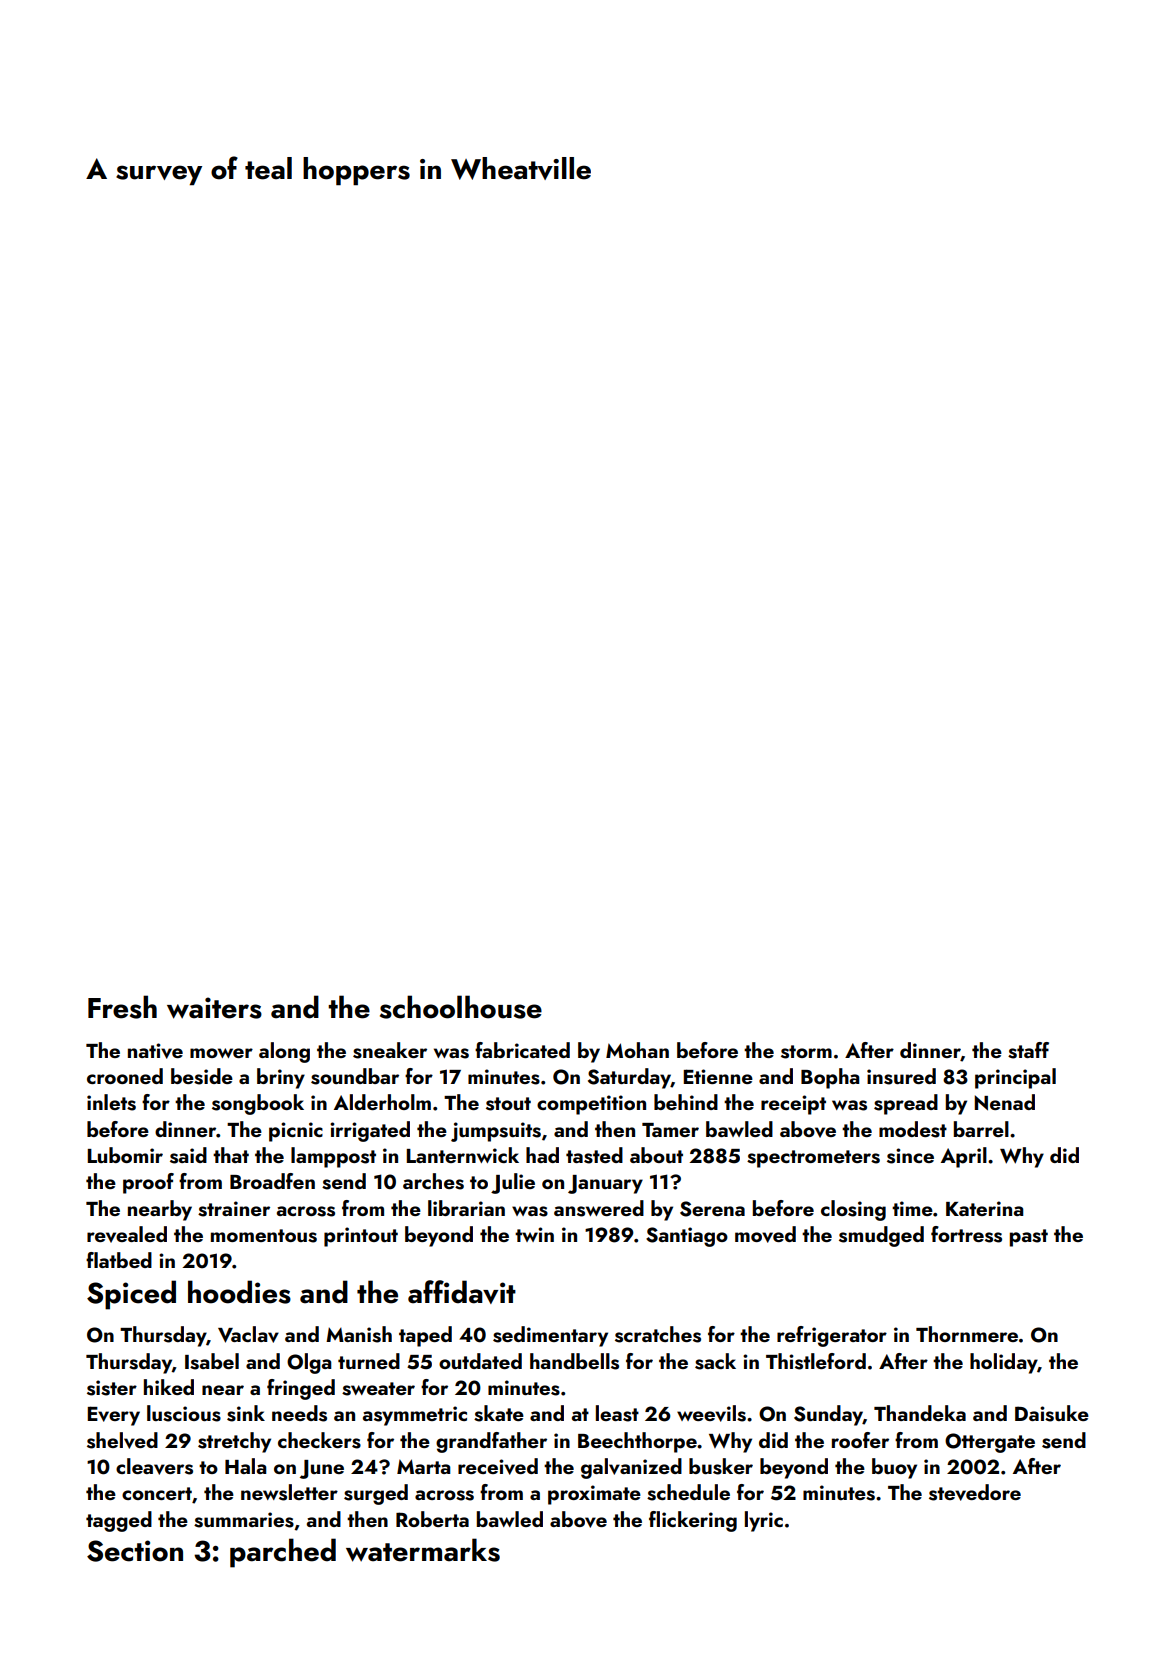 Image resolution: width=1176 pixels, height=1663 pixels. Describe the element at coordinates (461, 1007) in the page. I see `schoolhouse` at that location.
